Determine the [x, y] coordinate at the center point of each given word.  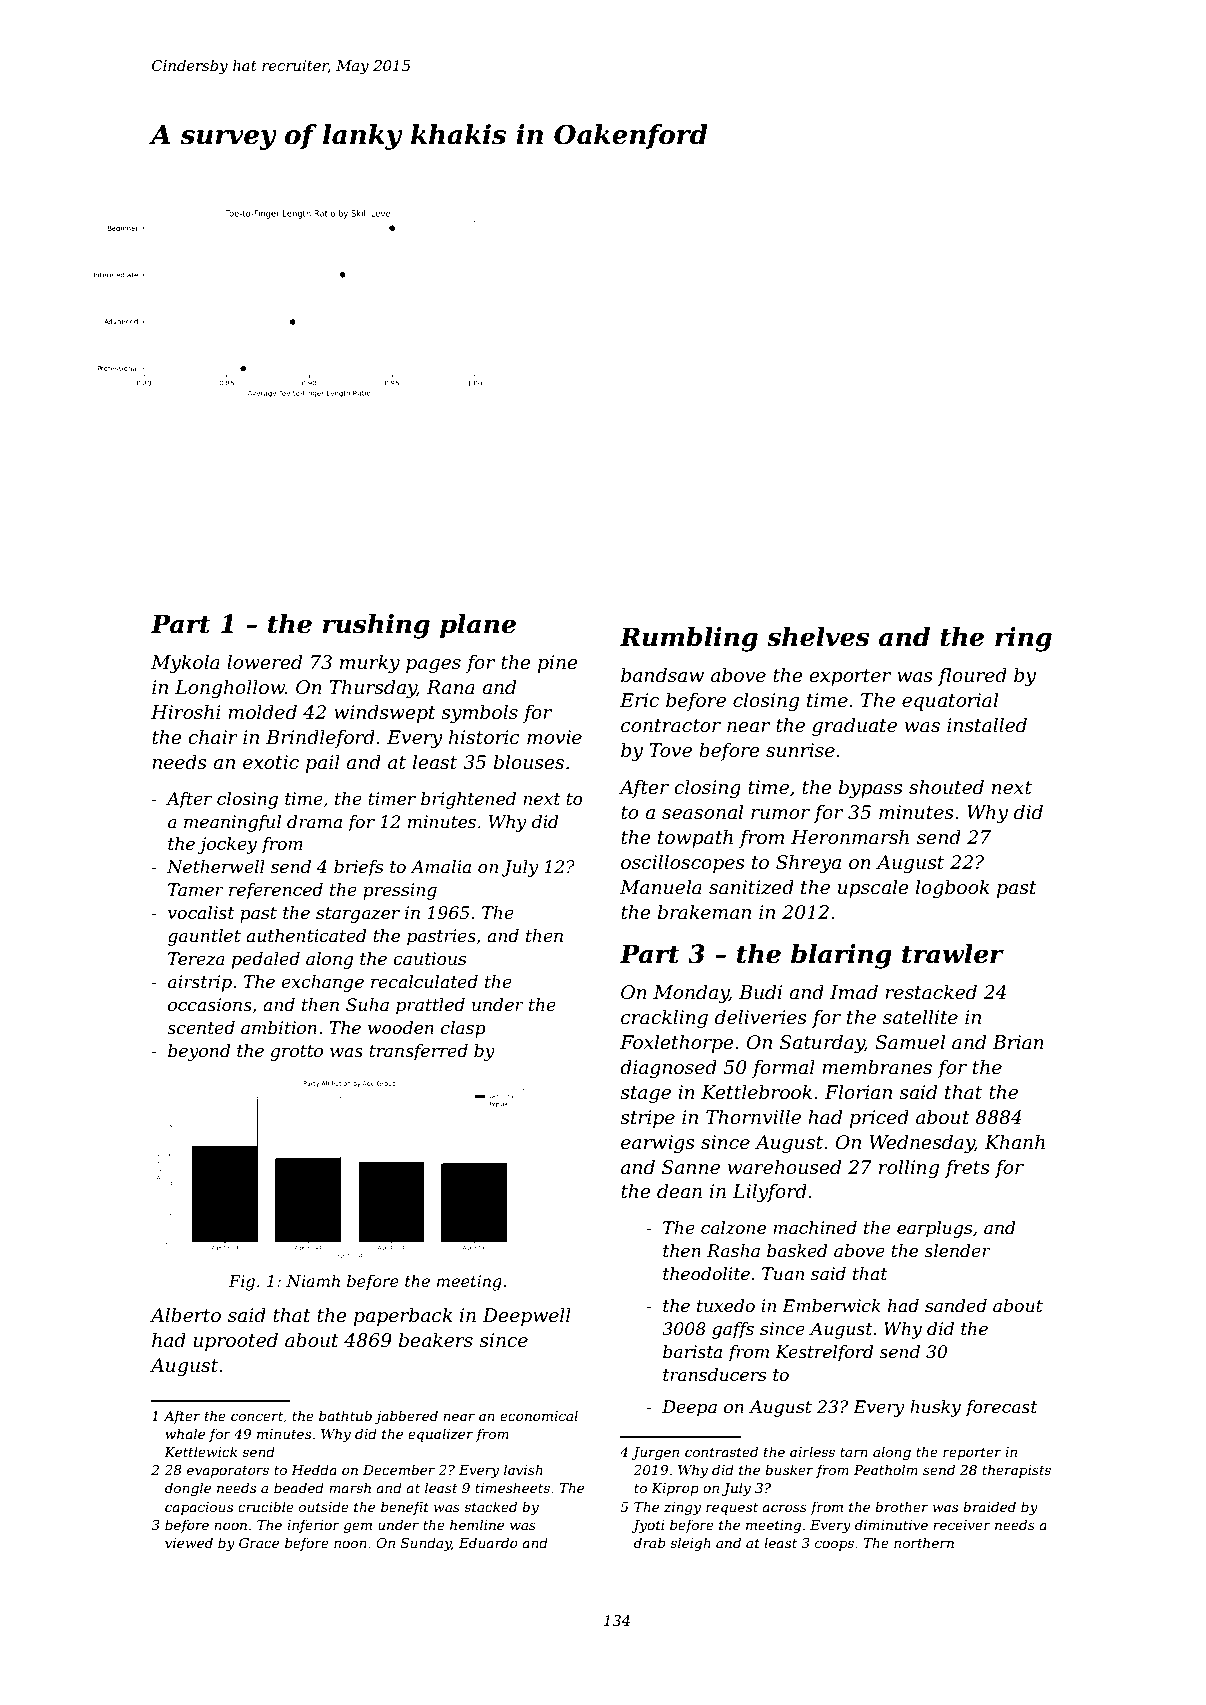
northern [924, 1542]
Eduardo [488, 1542]
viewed [189, 1542]
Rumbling [688, 639]
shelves [818, 637]
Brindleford [320, 738]
